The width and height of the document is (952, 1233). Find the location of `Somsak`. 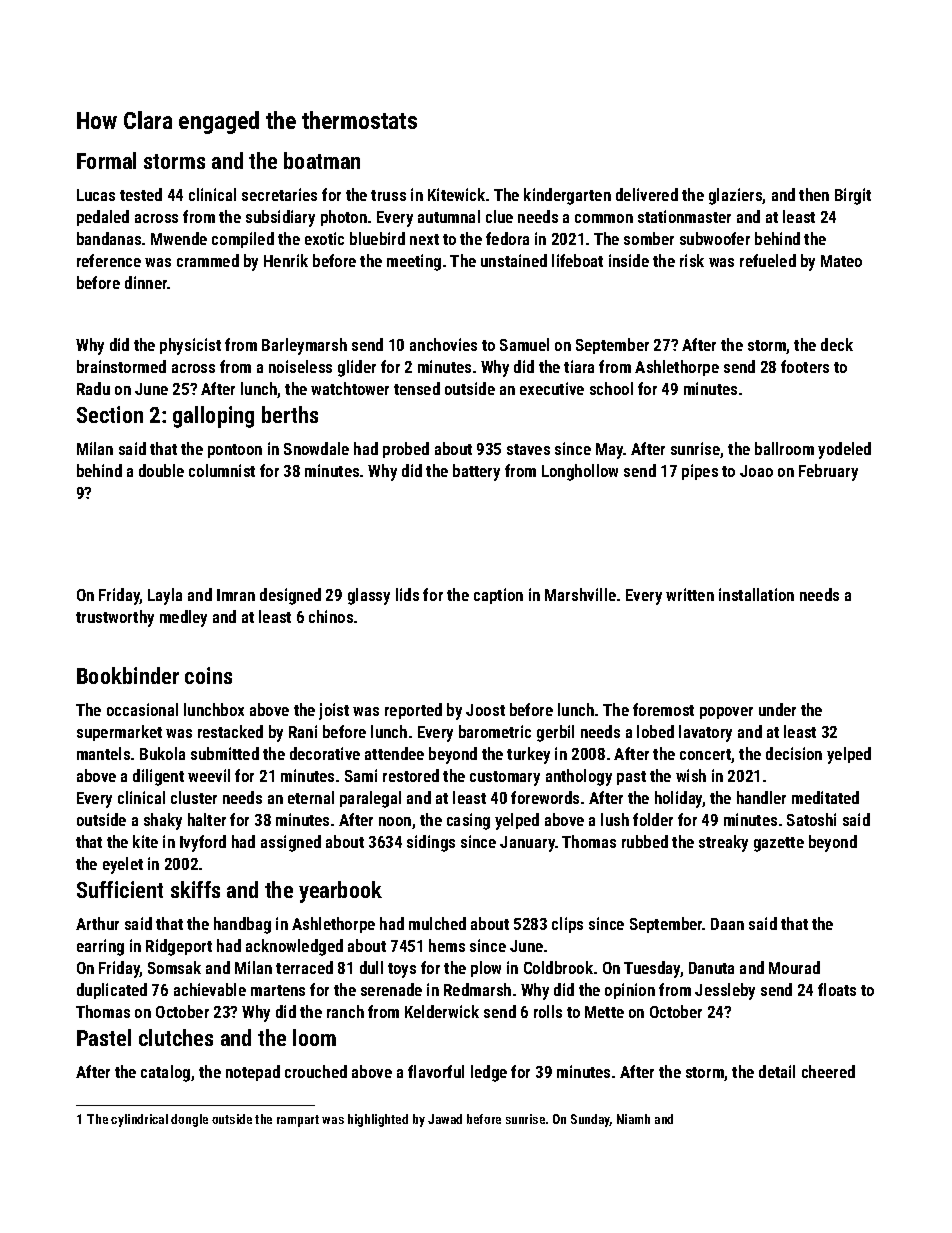

Somsak is located at coordinates (174, 967).
